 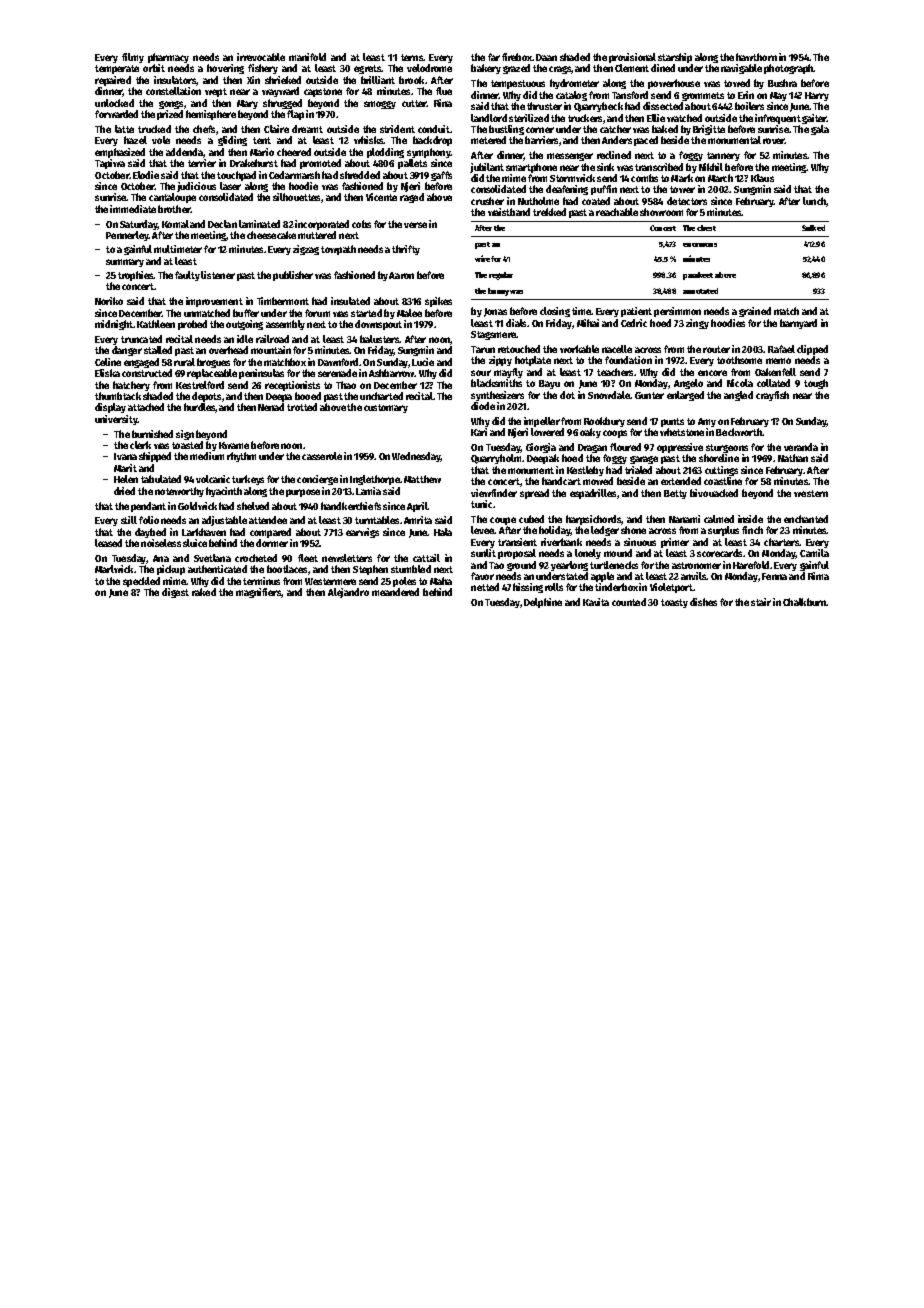 What do you see at coordinates (434, 129) in the image?
I see `conduit` at bounding box center [434, 129].
